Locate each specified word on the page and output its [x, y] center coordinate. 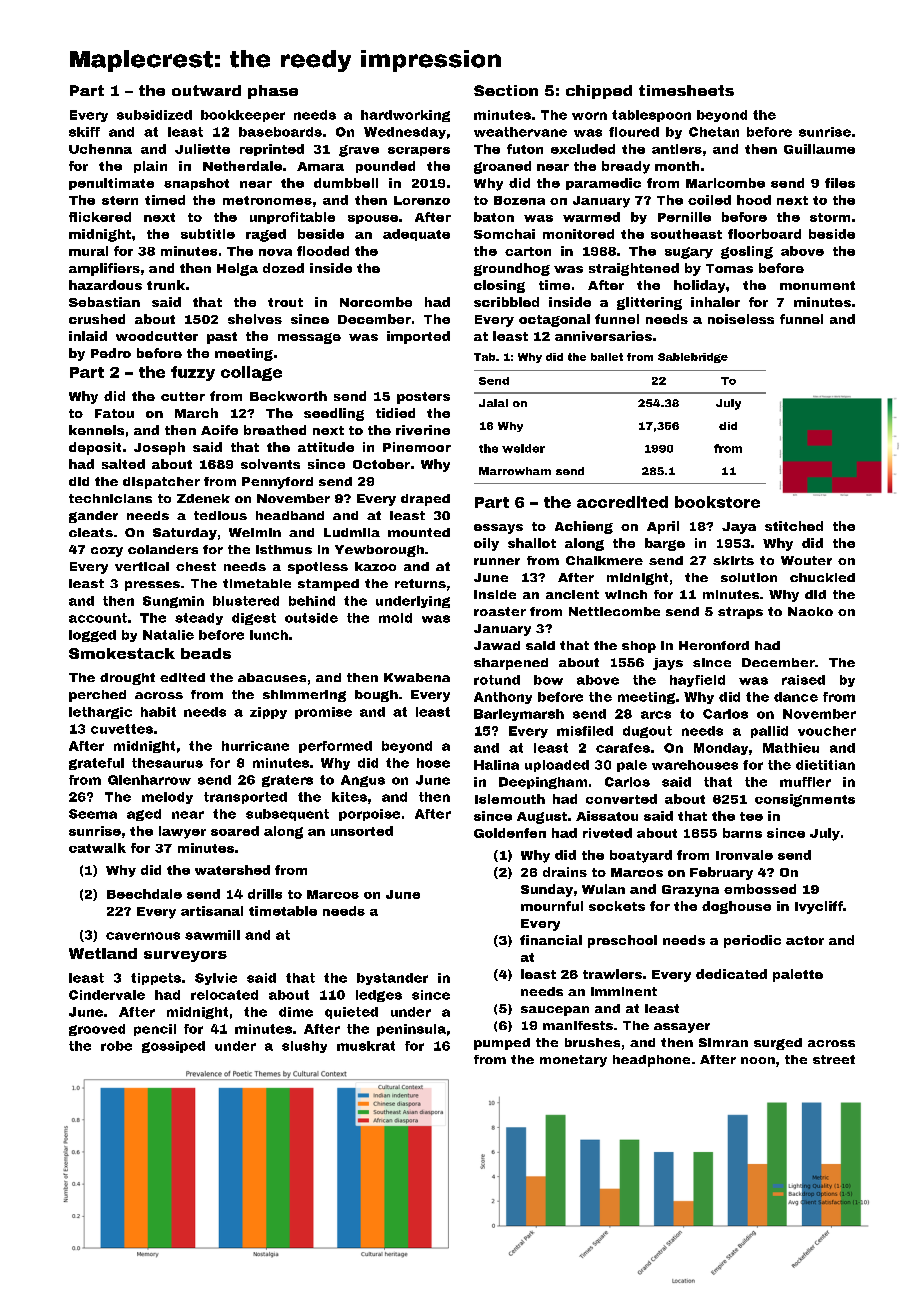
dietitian [825, 765]
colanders [163, 549]
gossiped [173, 1047]
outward [206, 90]
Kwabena [417, 677]
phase [273, 92]
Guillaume [819, 149]
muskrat [366, 1046]
